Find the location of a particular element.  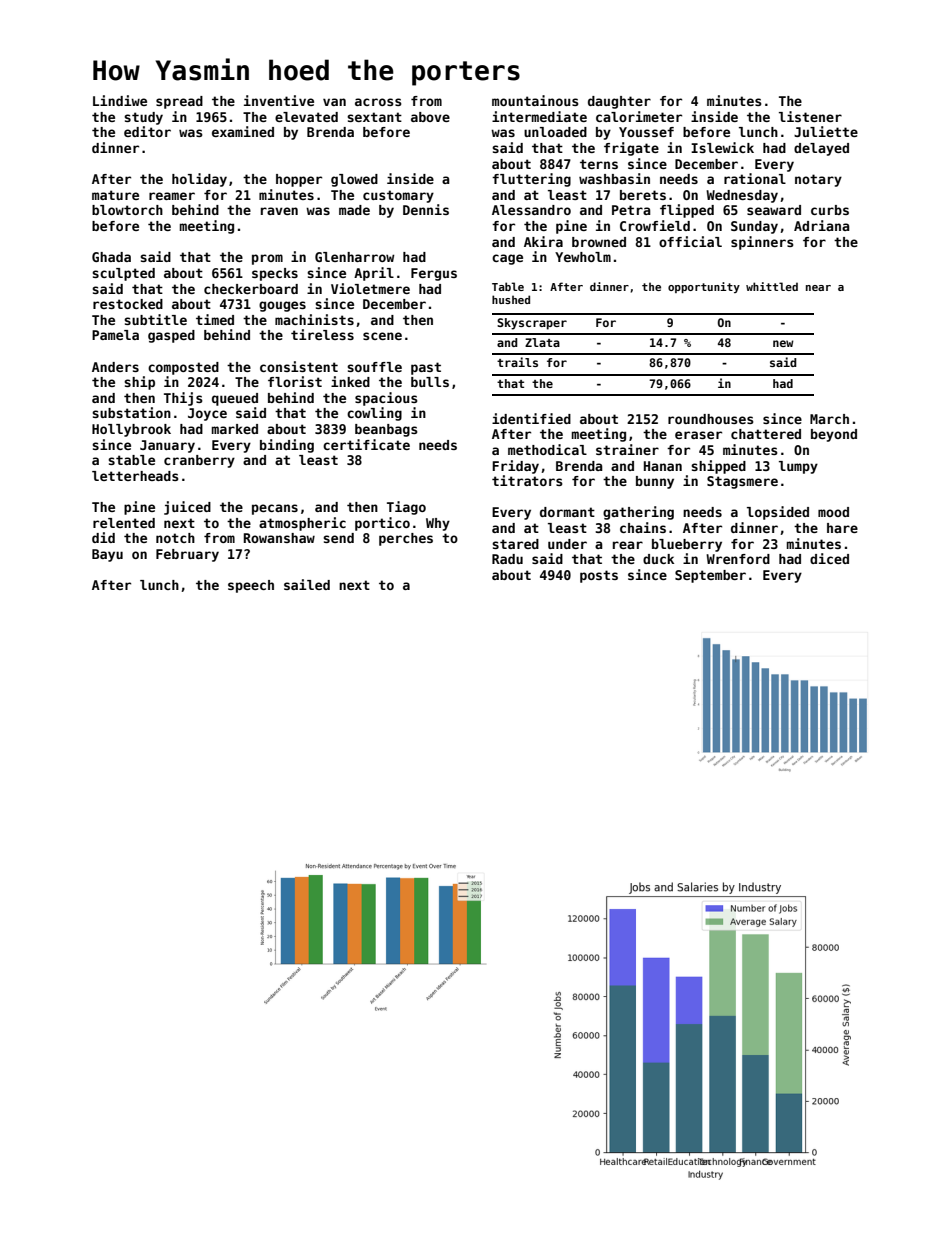

eraser is located at coordinates (698, 435).
